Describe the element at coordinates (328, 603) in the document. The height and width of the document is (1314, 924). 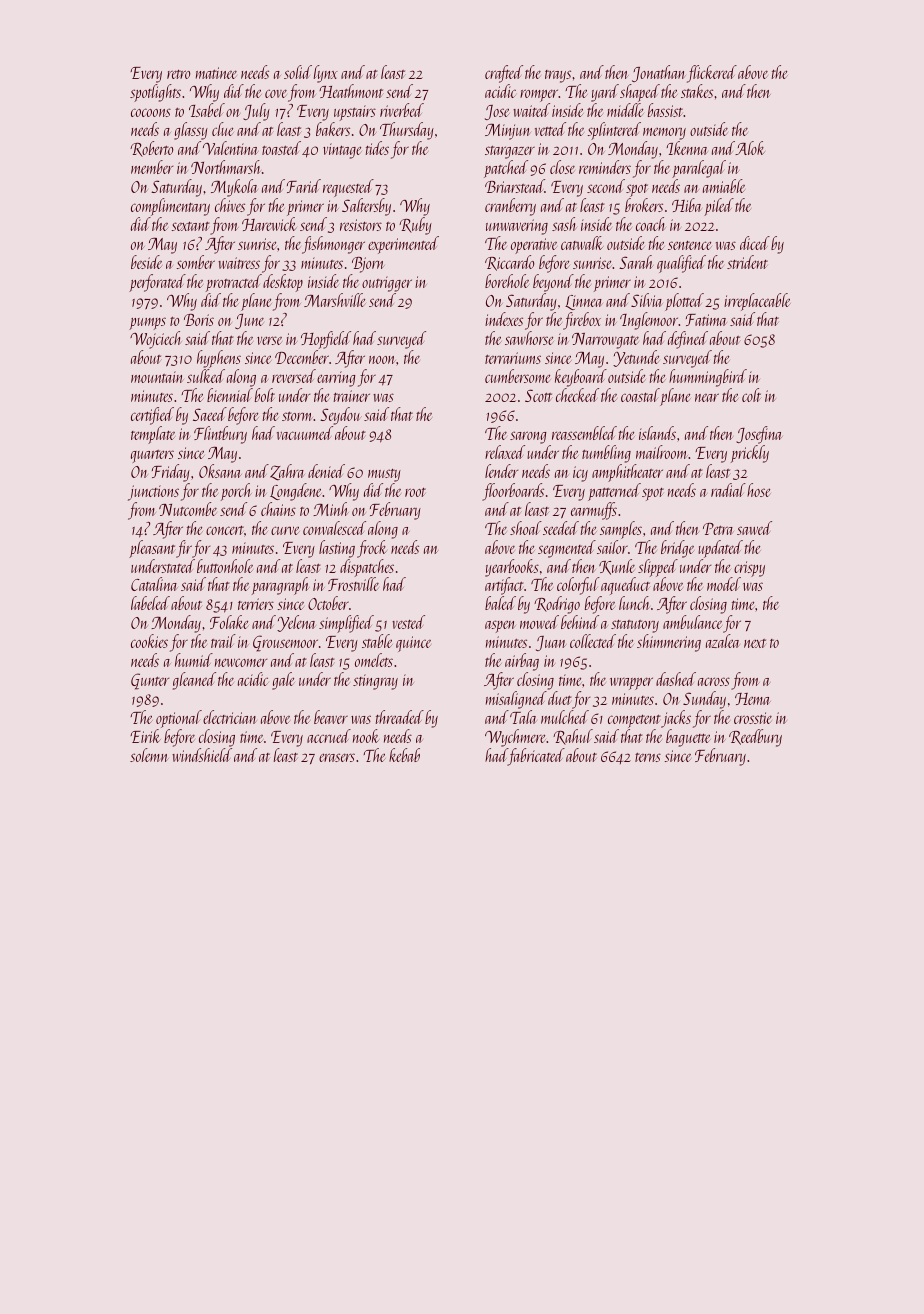
I see `October` at that location.
